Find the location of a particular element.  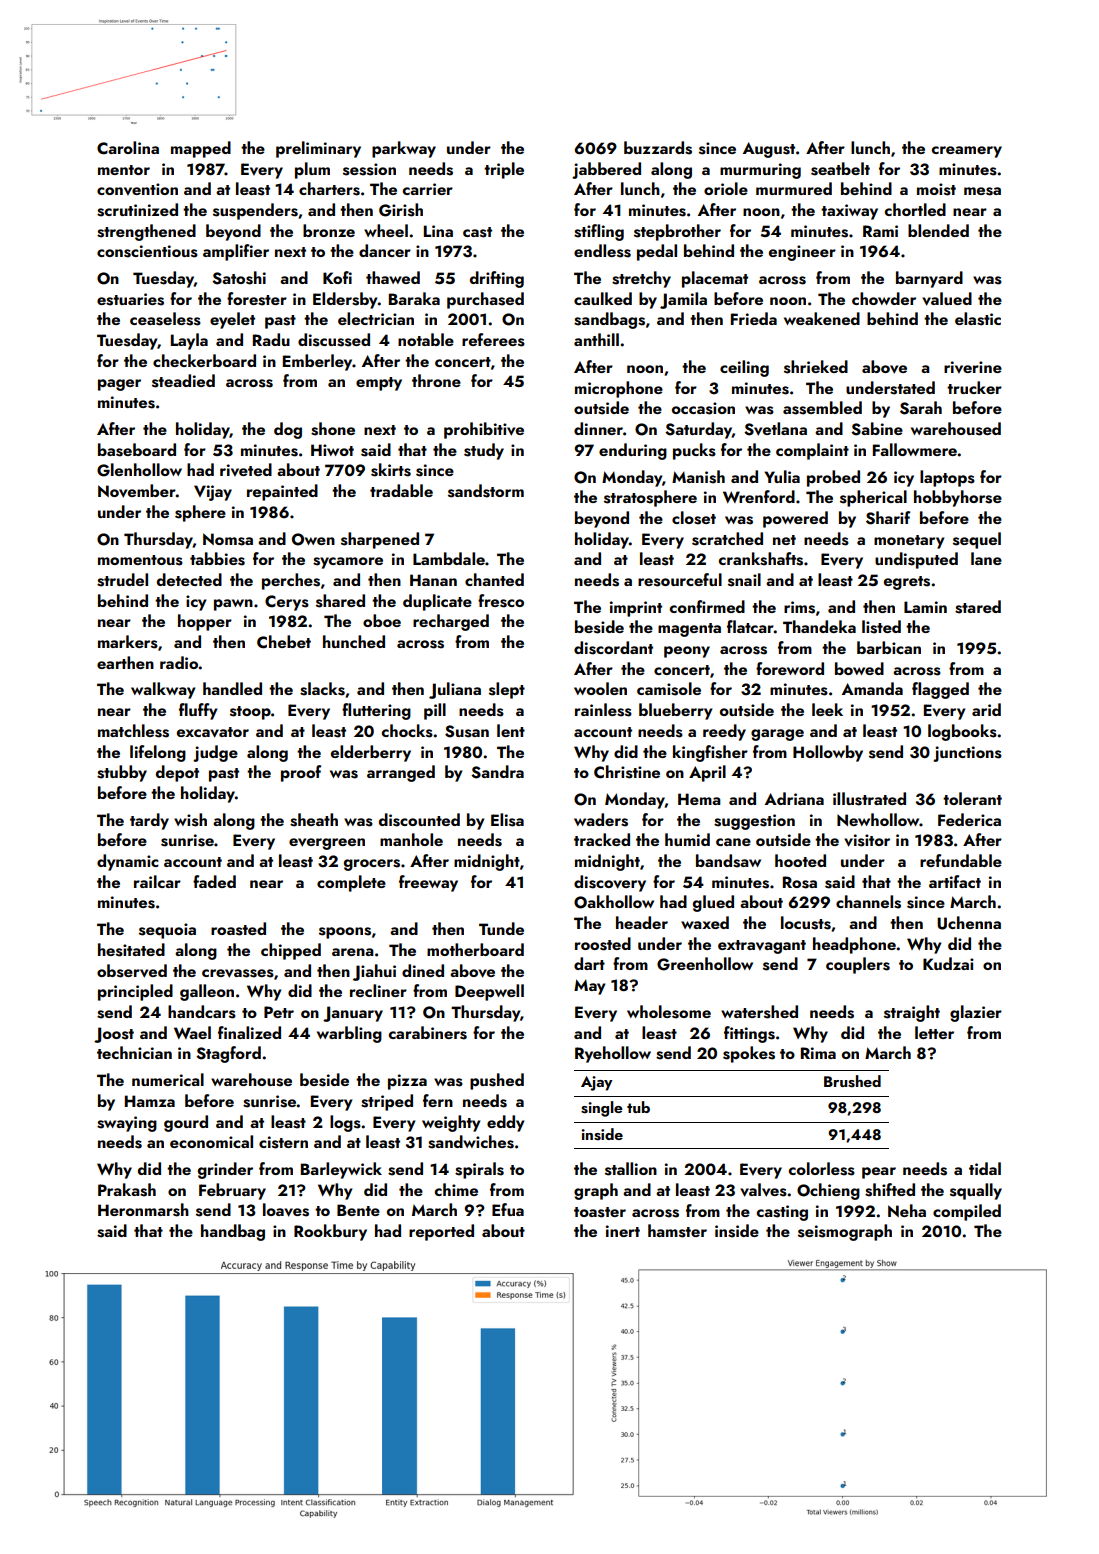

handled is located at coordinates (232, 688).
